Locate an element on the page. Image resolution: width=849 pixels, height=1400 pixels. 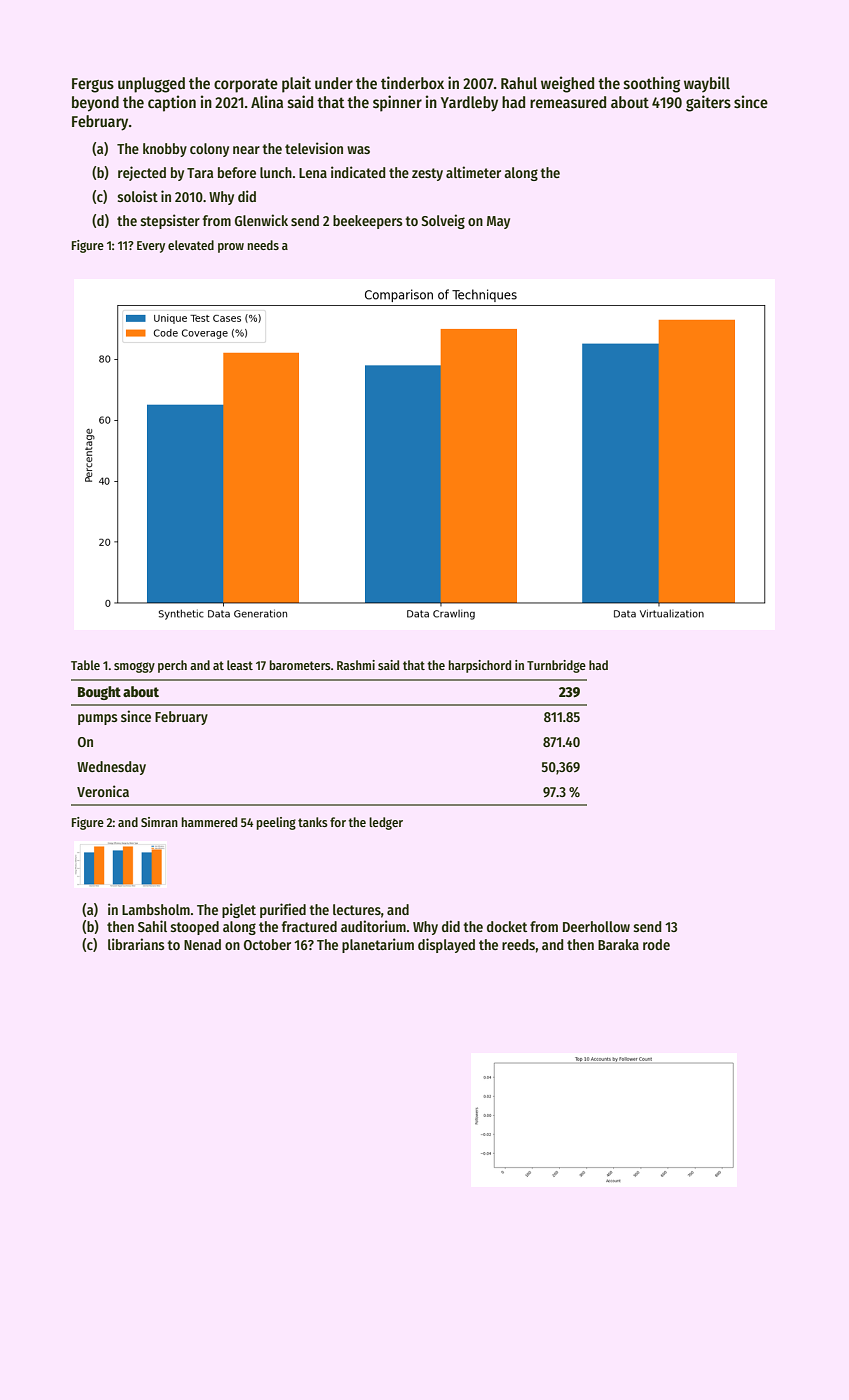
least is located at coordinates (240, 665).
